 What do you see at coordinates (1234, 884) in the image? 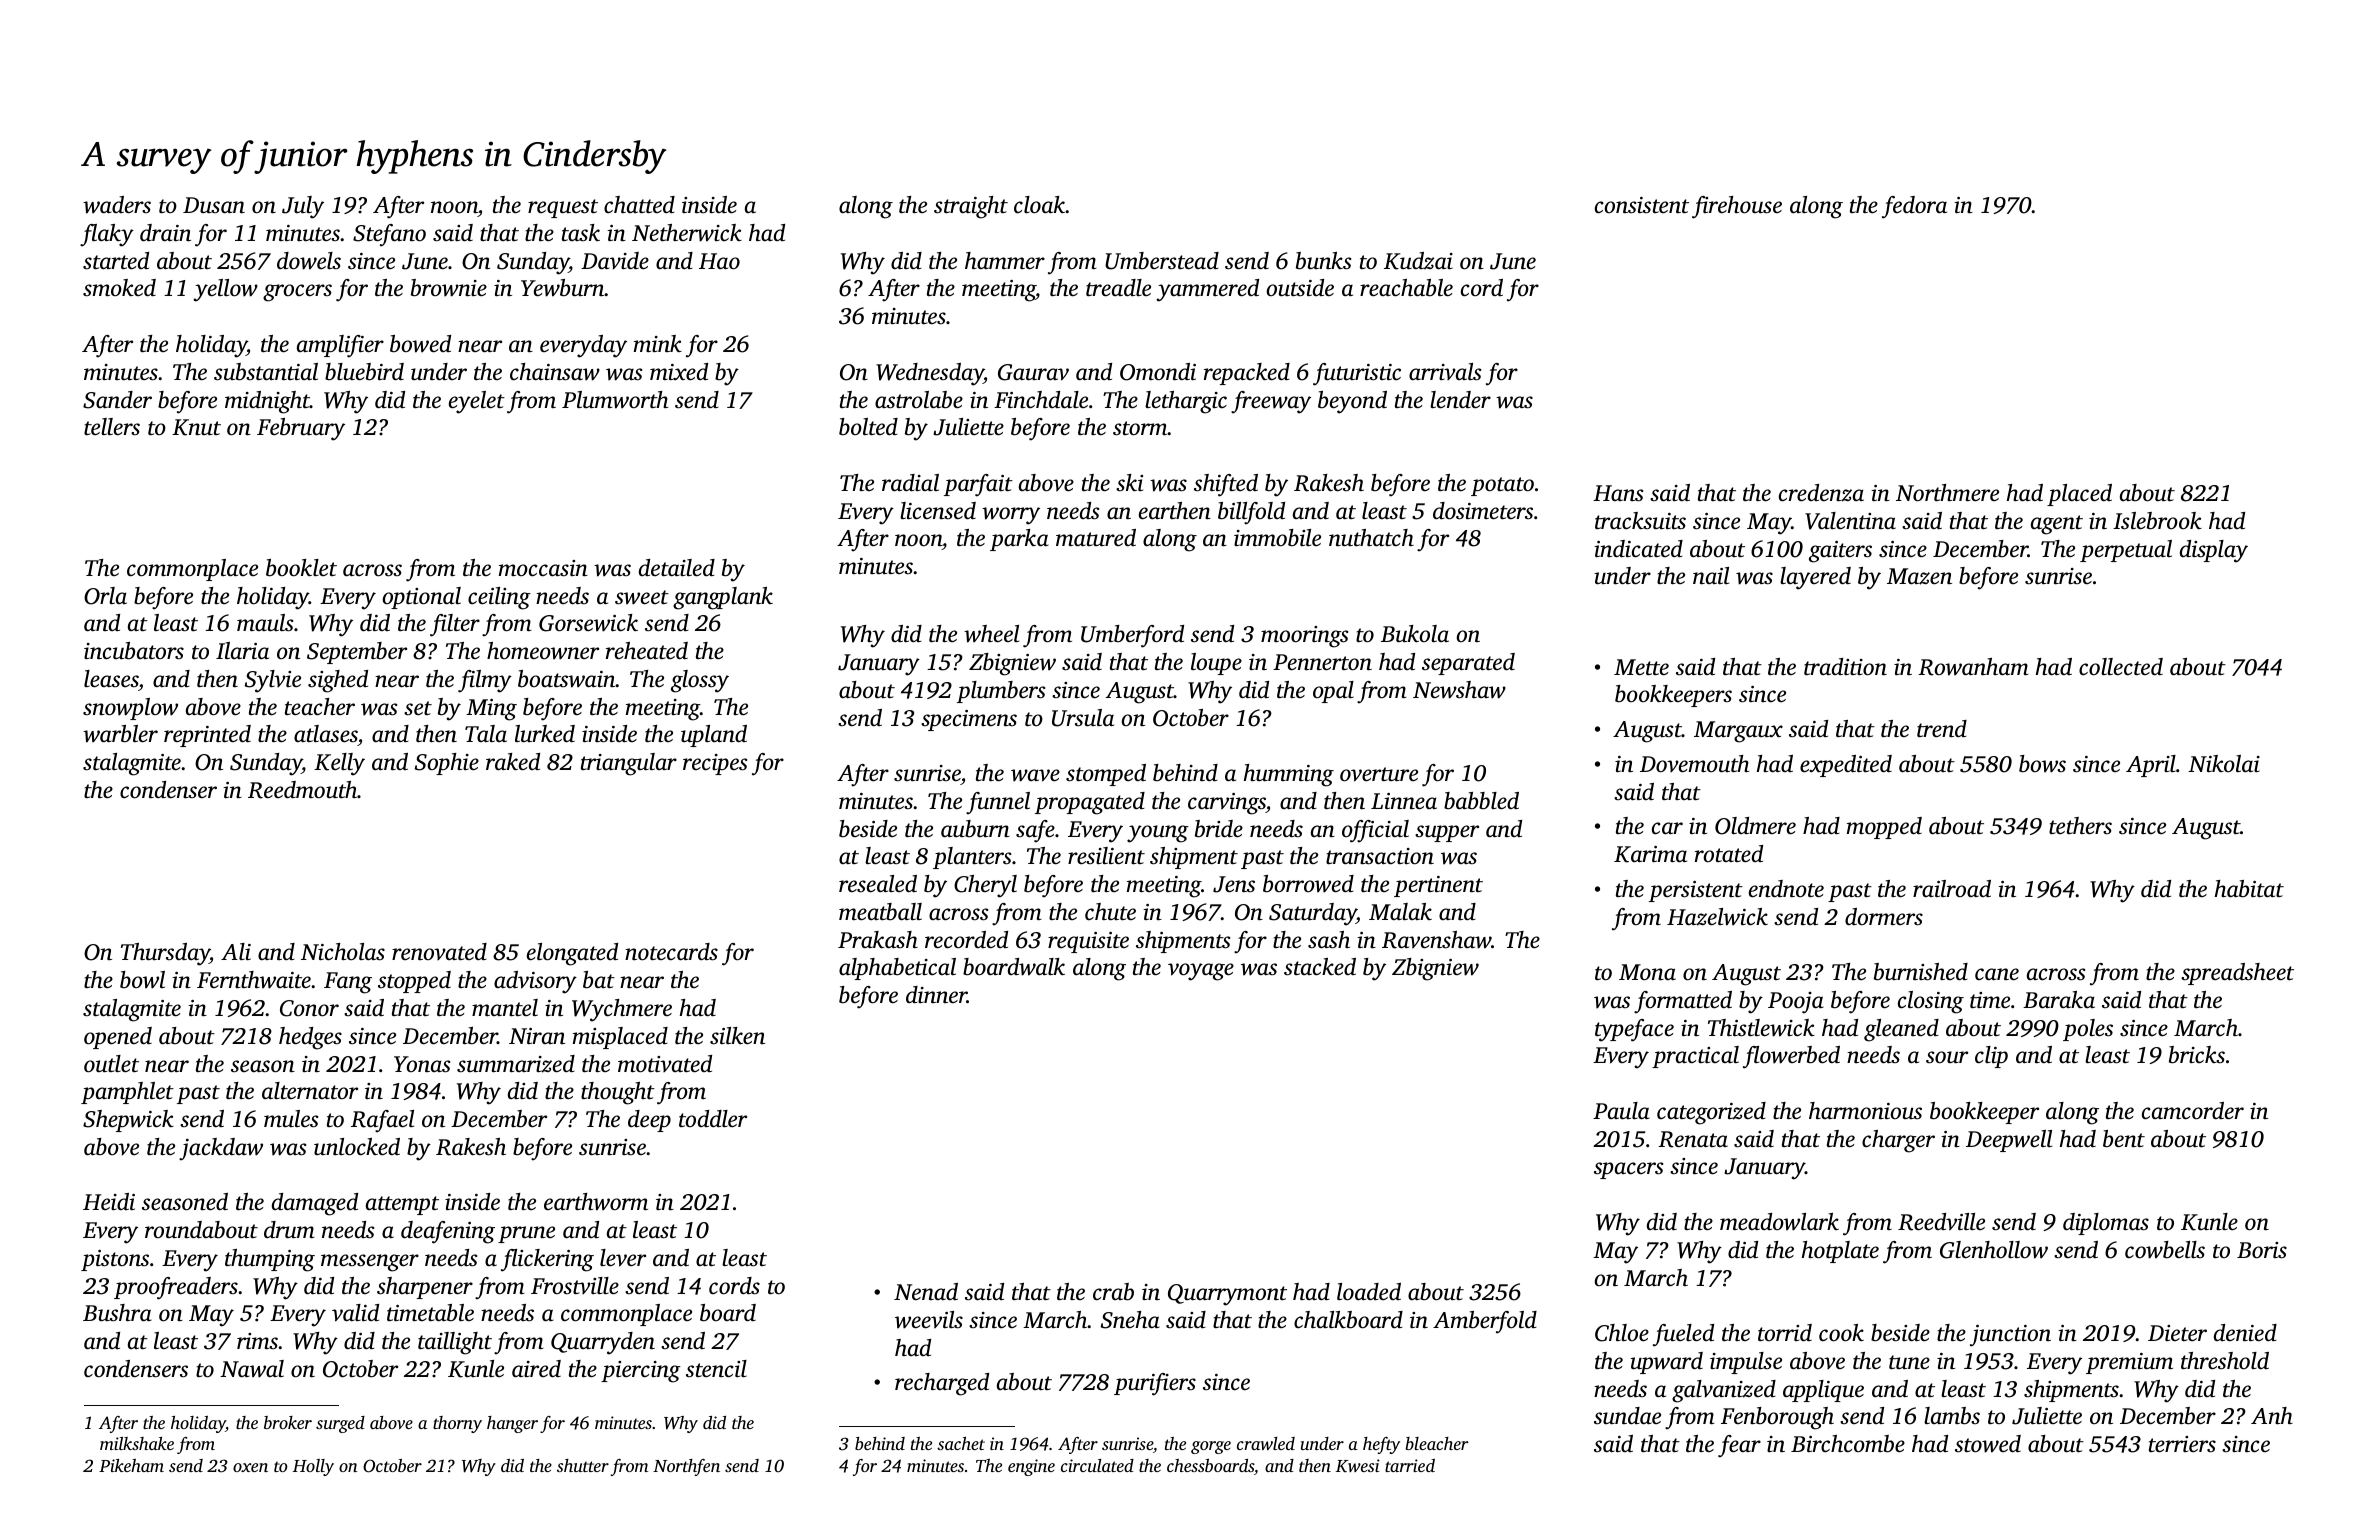
I see `Jens` at bounding box center [1234, 884].
